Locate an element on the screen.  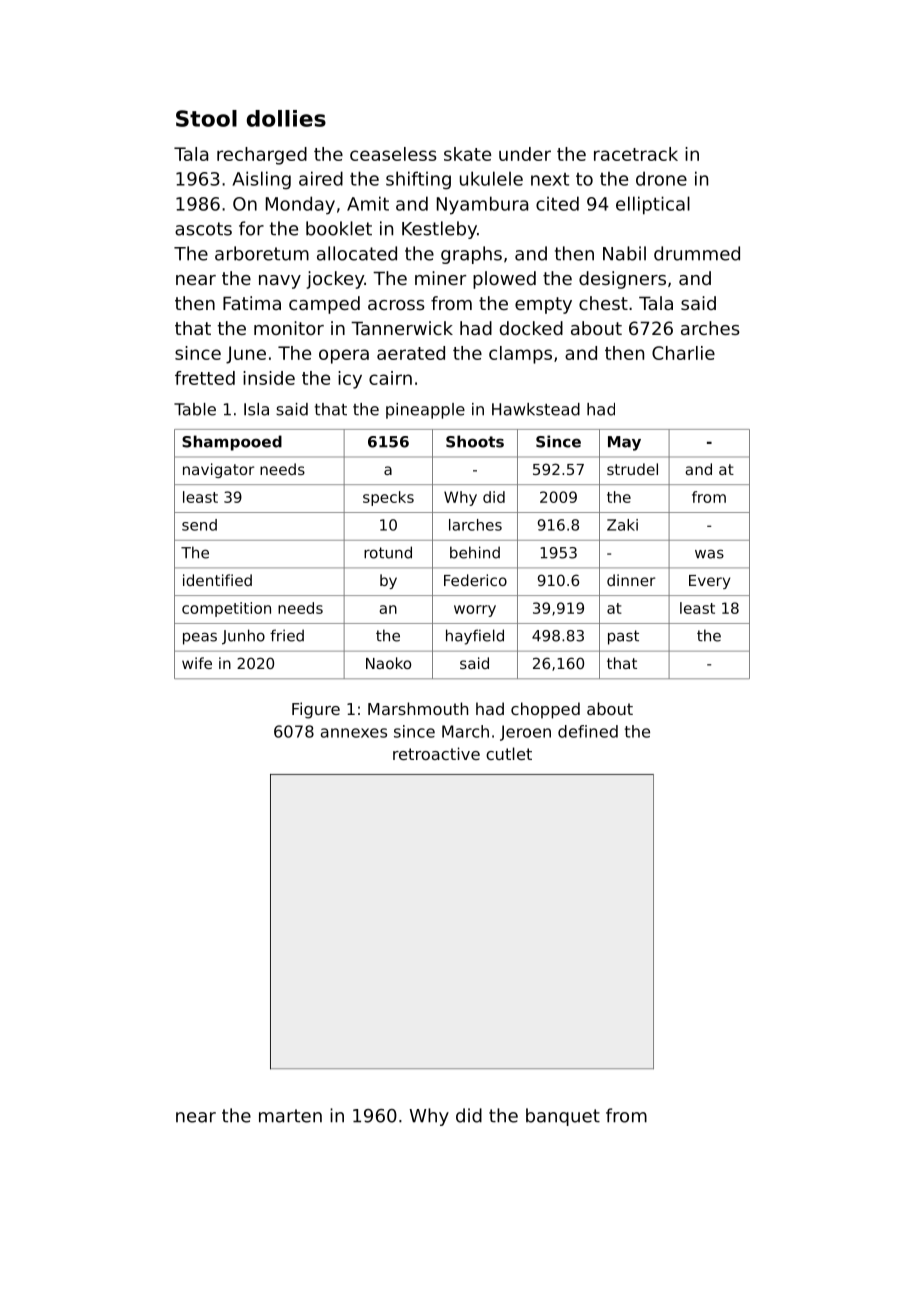
Figure is located at coordinates (316, 710).
